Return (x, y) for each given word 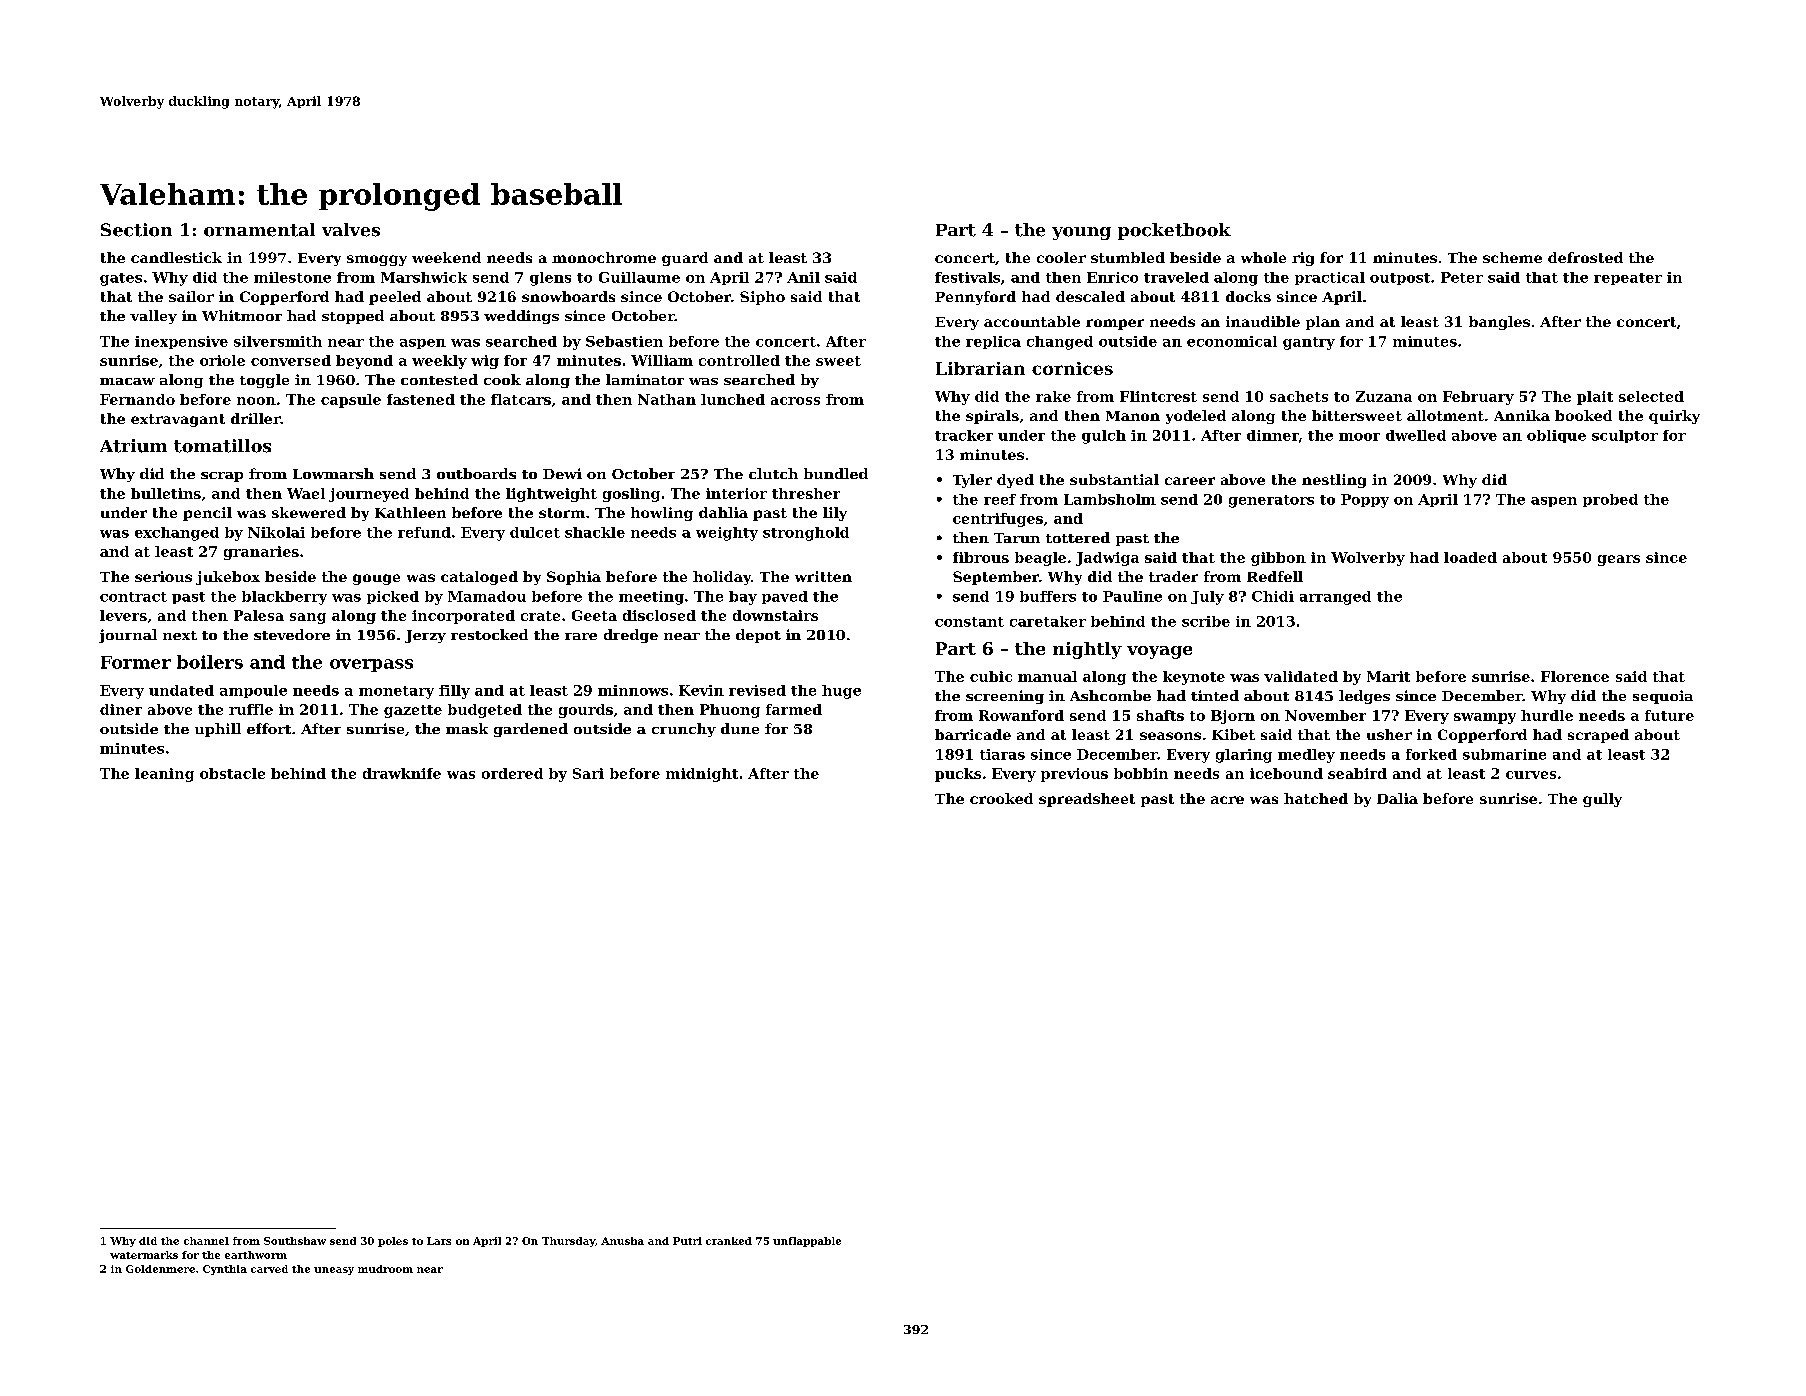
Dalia (1397, 798)
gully (1602, 800)
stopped (353, 317)
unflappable (807, 1242)
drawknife (402, 773)
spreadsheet (1087, 800)
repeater (1628, 279)
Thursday (568, 1242)
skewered (309, 512)
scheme (1512, 257)
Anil (803, 277)
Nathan (667, 399)
